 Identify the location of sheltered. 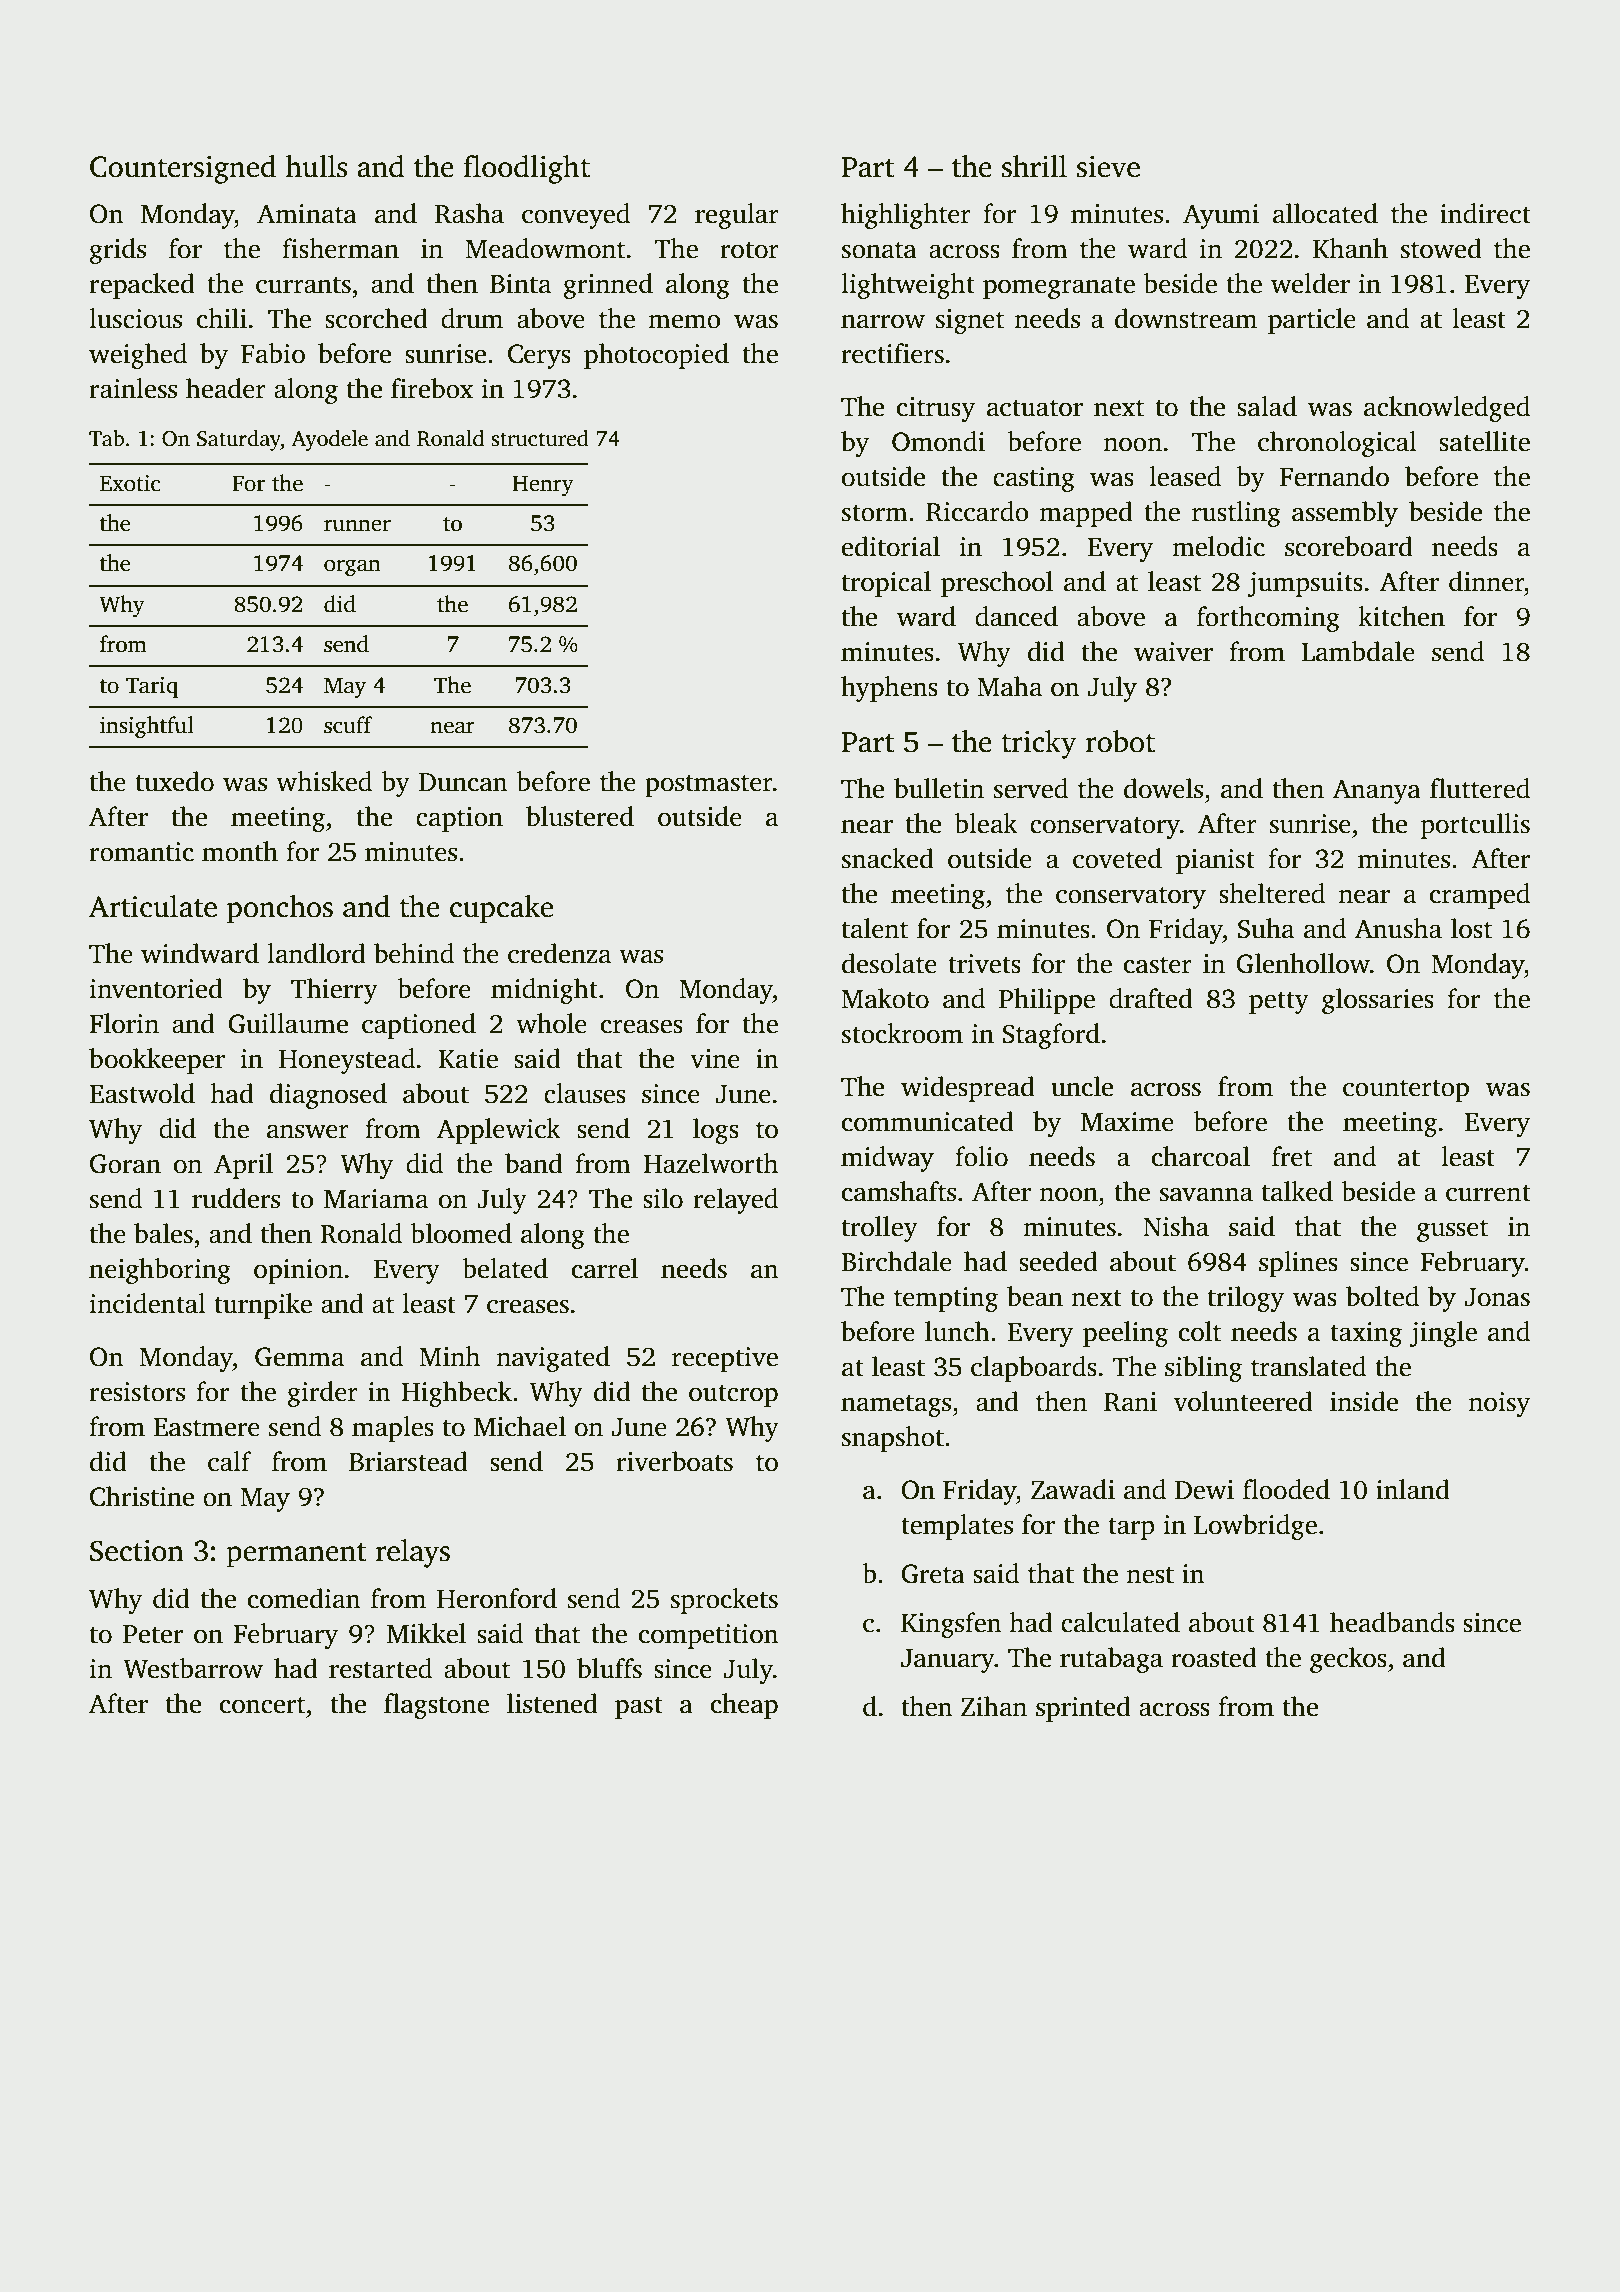
(1272, 893).
